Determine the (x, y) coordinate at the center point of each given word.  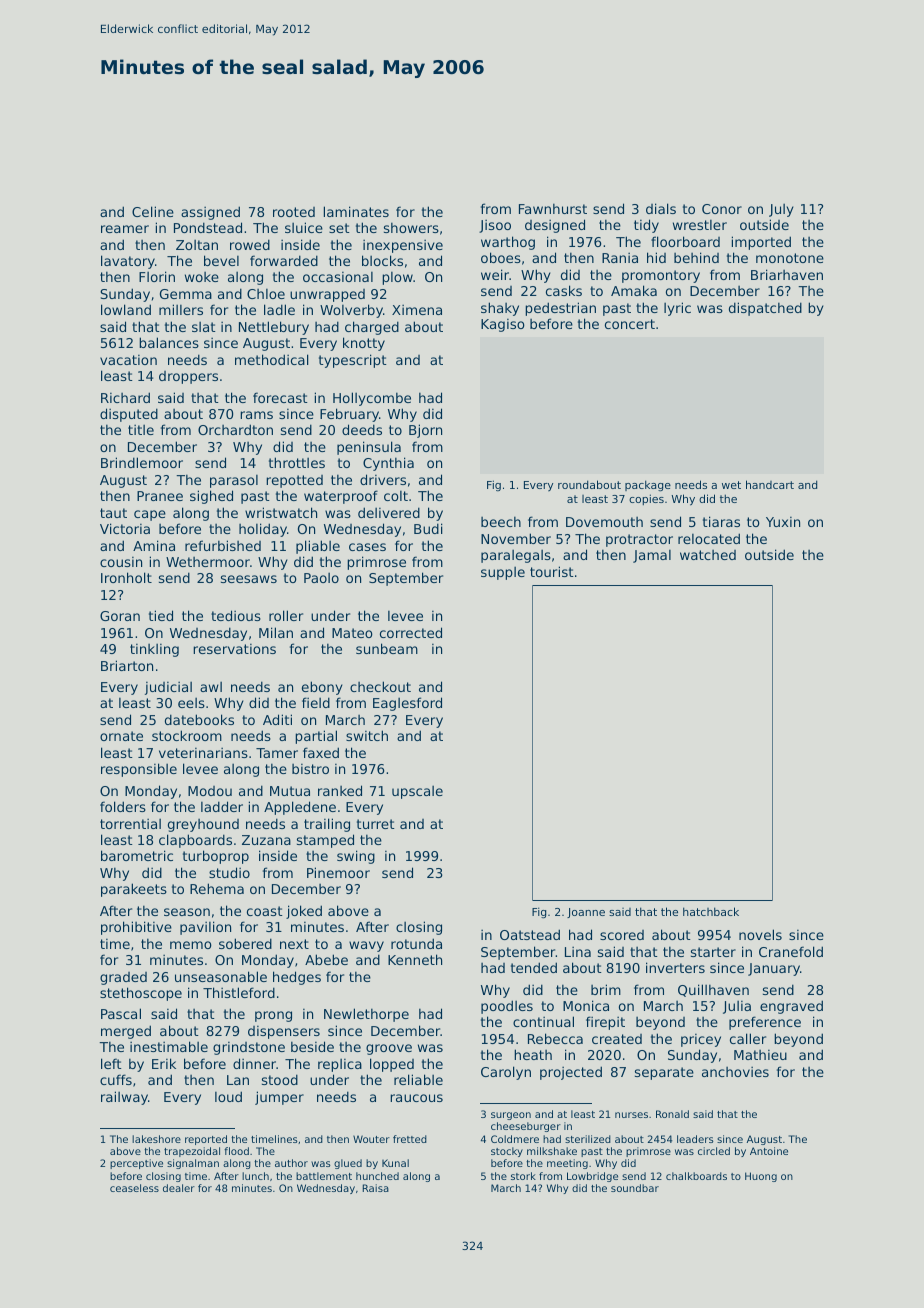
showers (411, 227)
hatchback (711, 911)
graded (123, 978)
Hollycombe (372, 399)
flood (236, 1151)
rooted (294, 212)
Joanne (586, 913)
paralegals (516, 556)
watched (708, 555)
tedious (236, 615)
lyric (677, 309)
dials (661, 208)
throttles (297, 462)
